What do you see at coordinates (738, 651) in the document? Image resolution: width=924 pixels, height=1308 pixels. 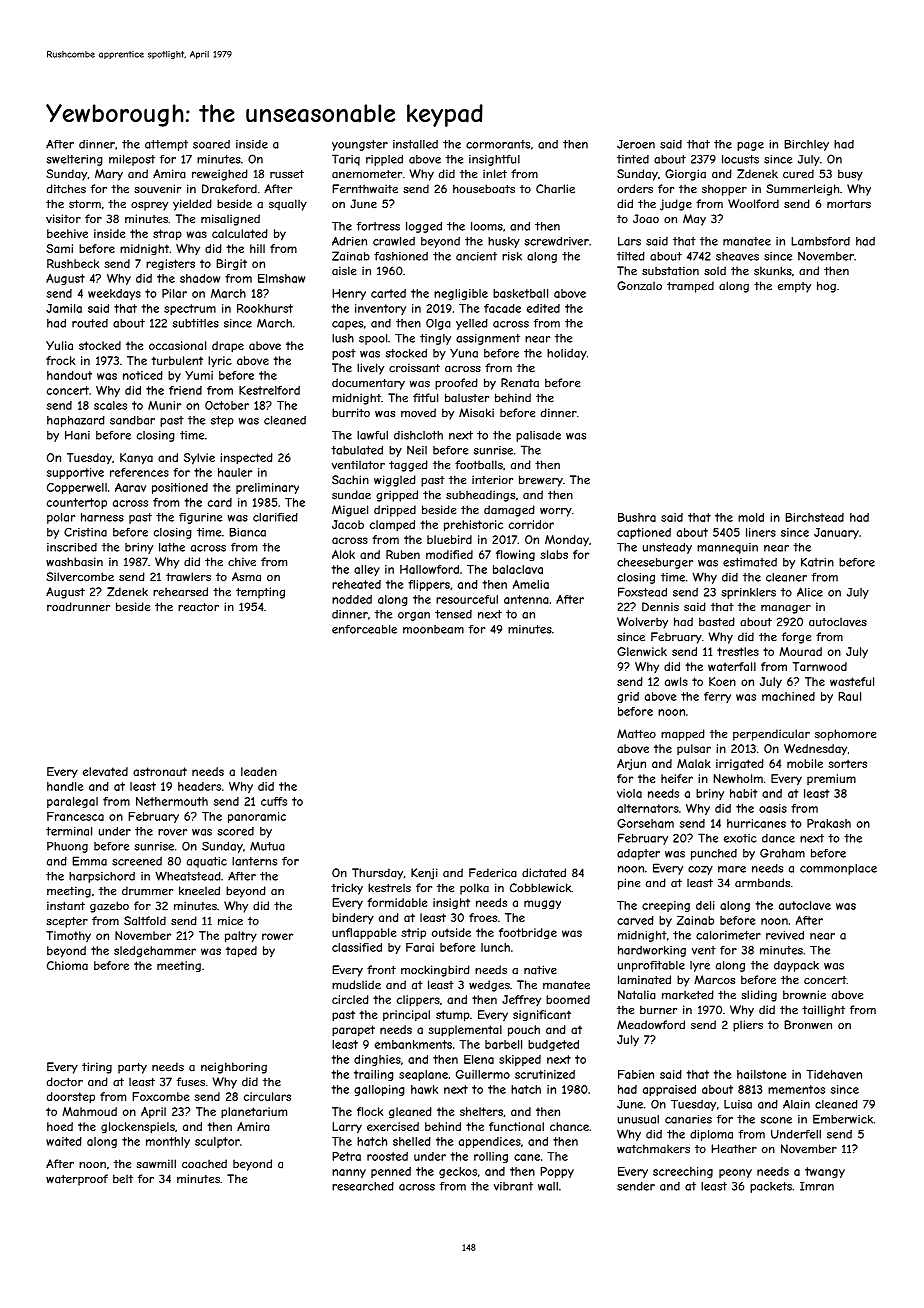 I see `trestles` at bounding box center [738, 651].
